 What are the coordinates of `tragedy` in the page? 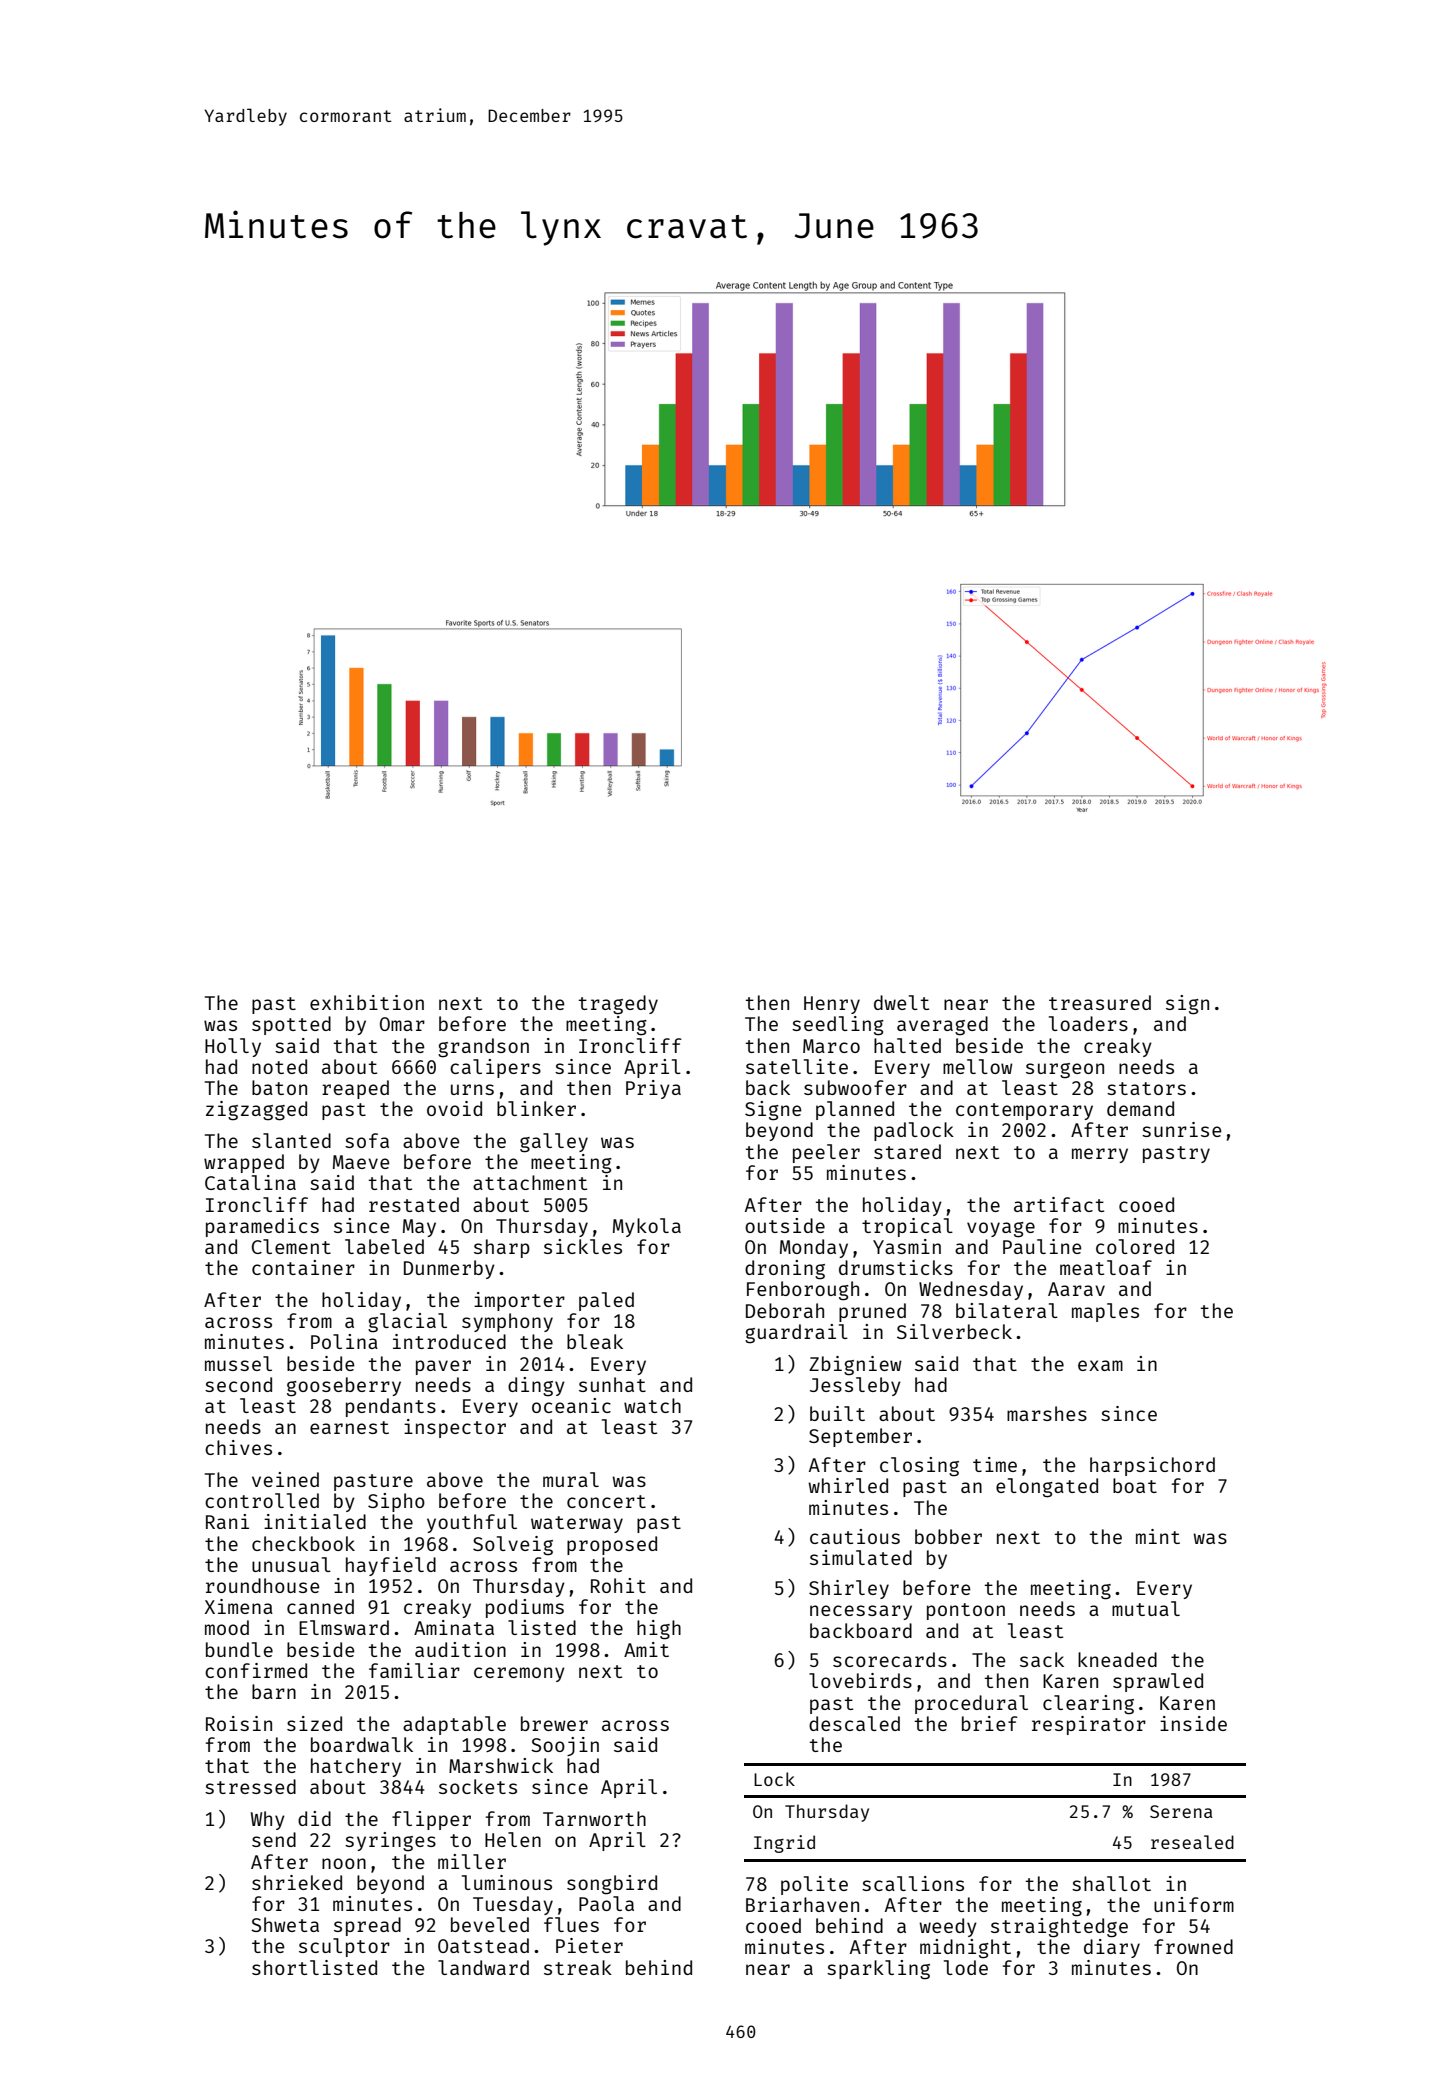 It's located at (618, 1005).
